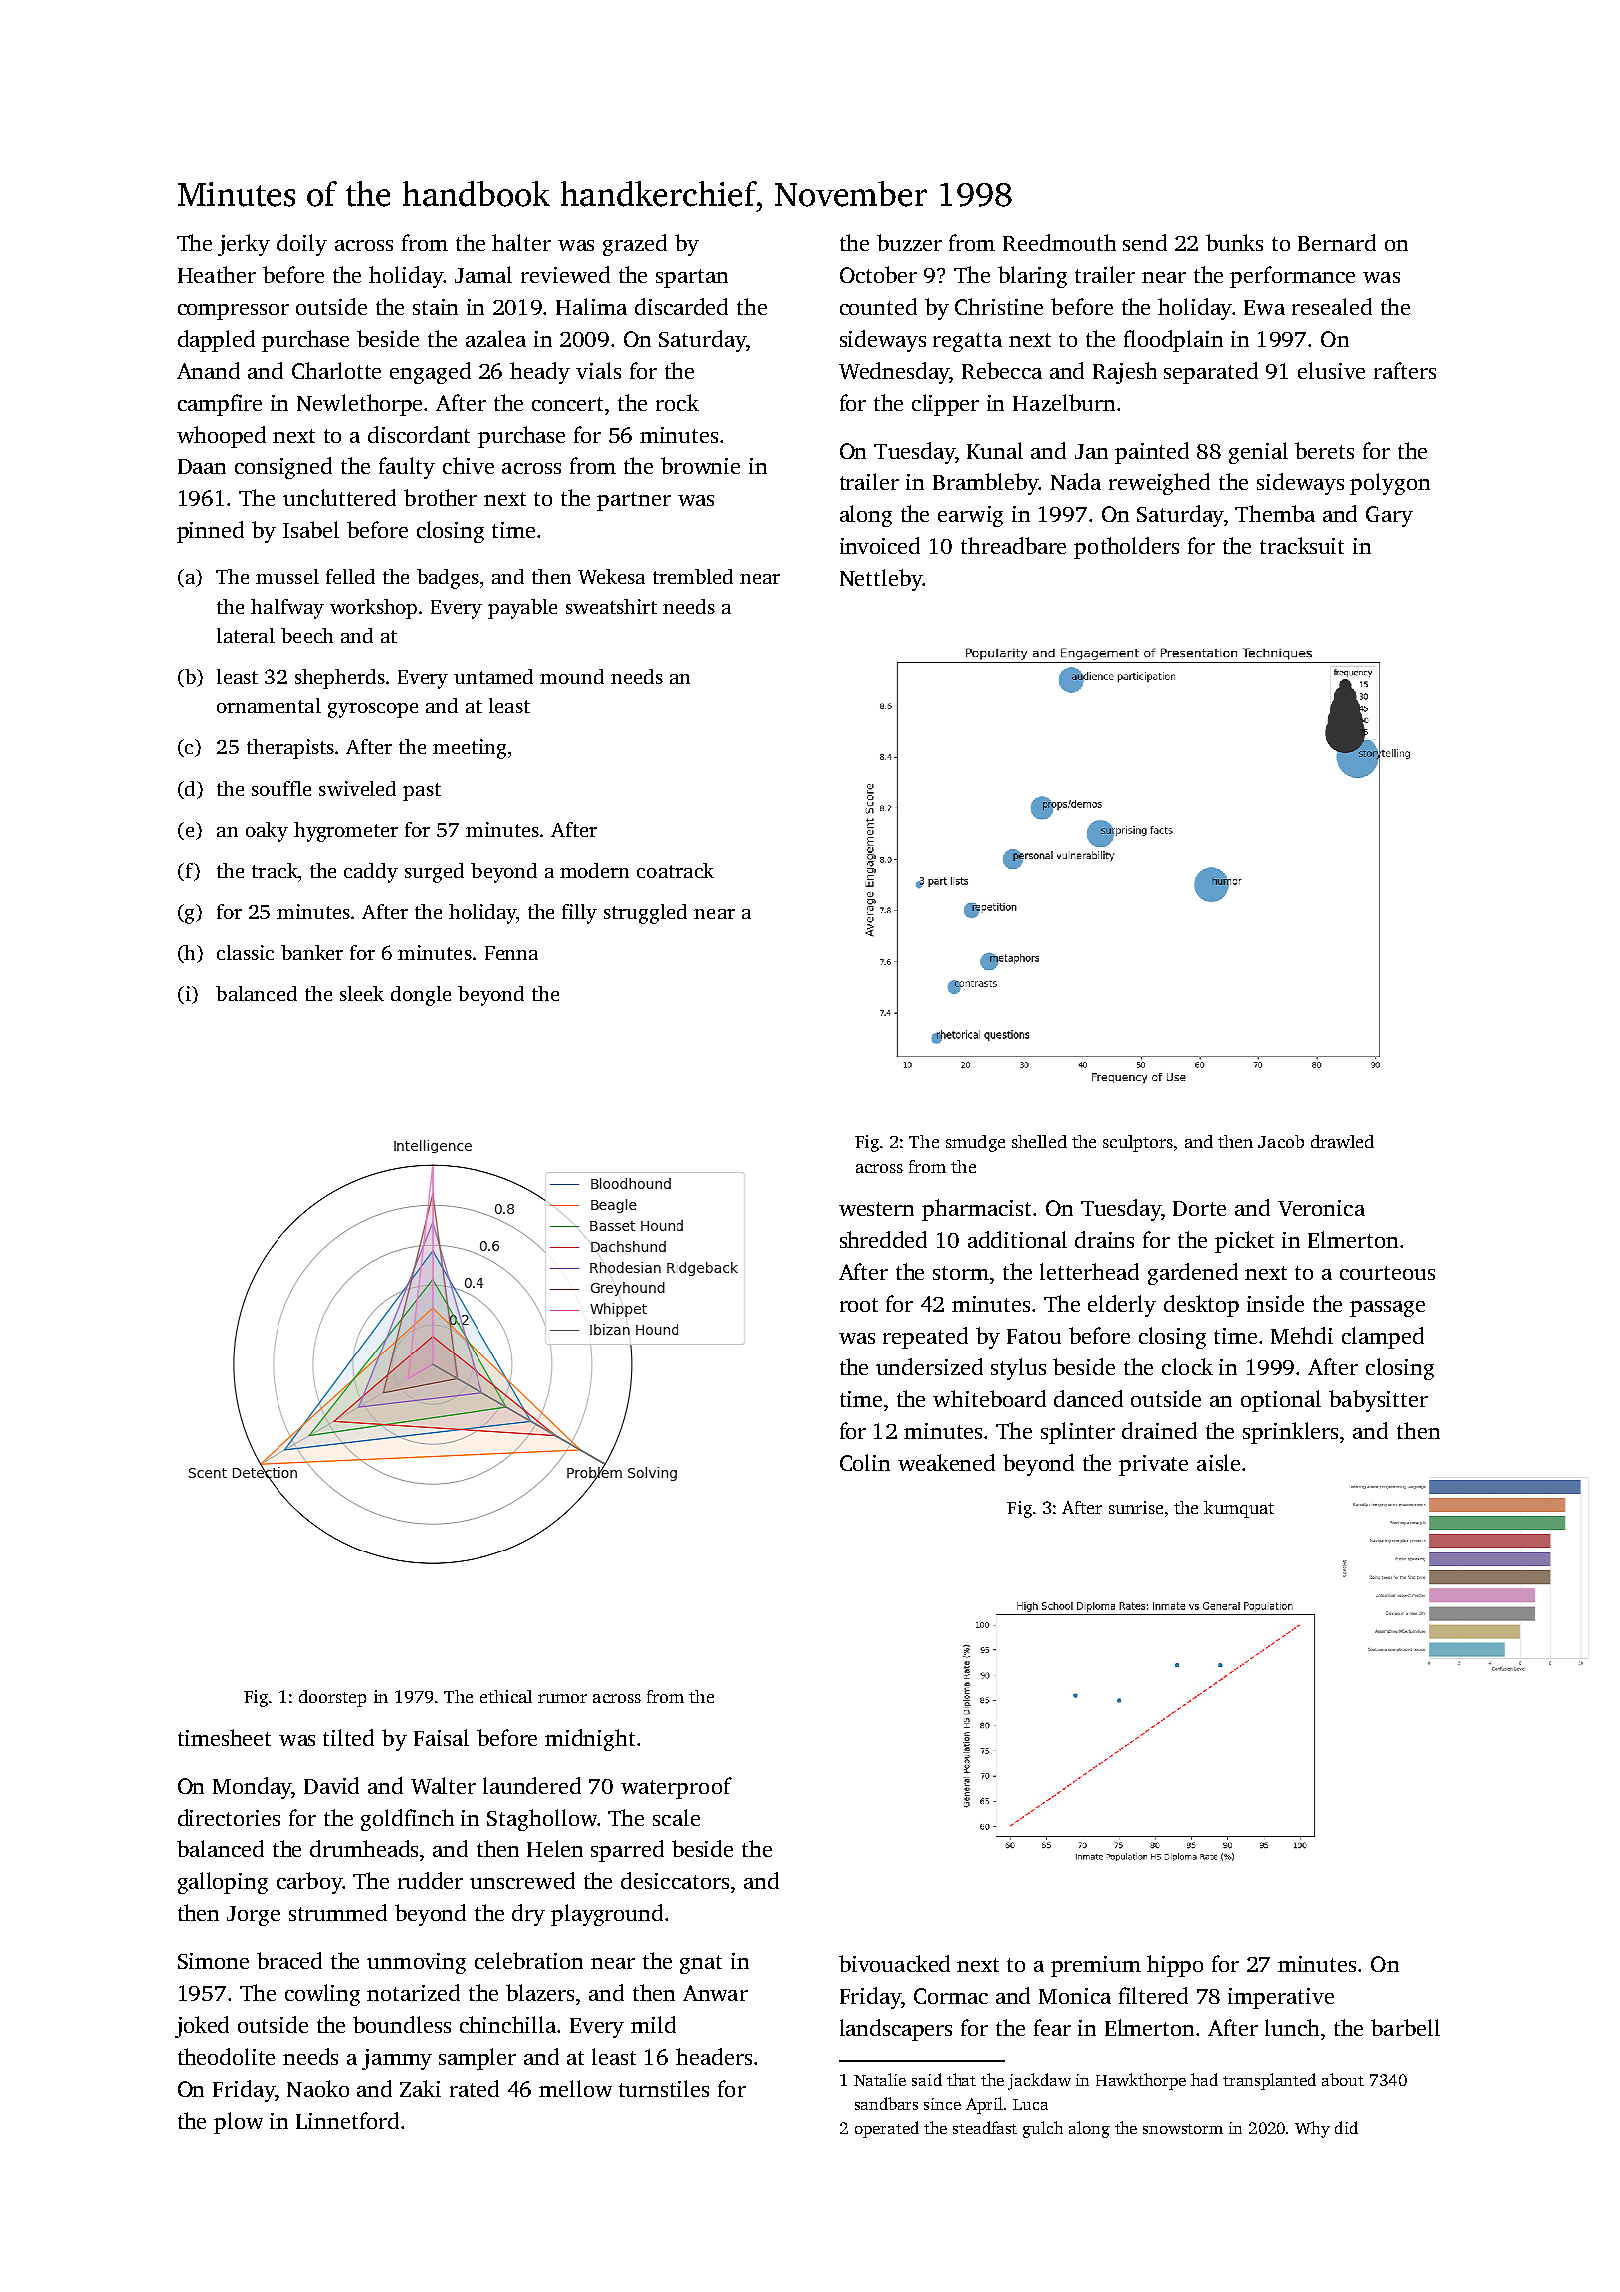 This screenshot has height=2292, width=1620. I want to click on joked, so click(202, 2027).
